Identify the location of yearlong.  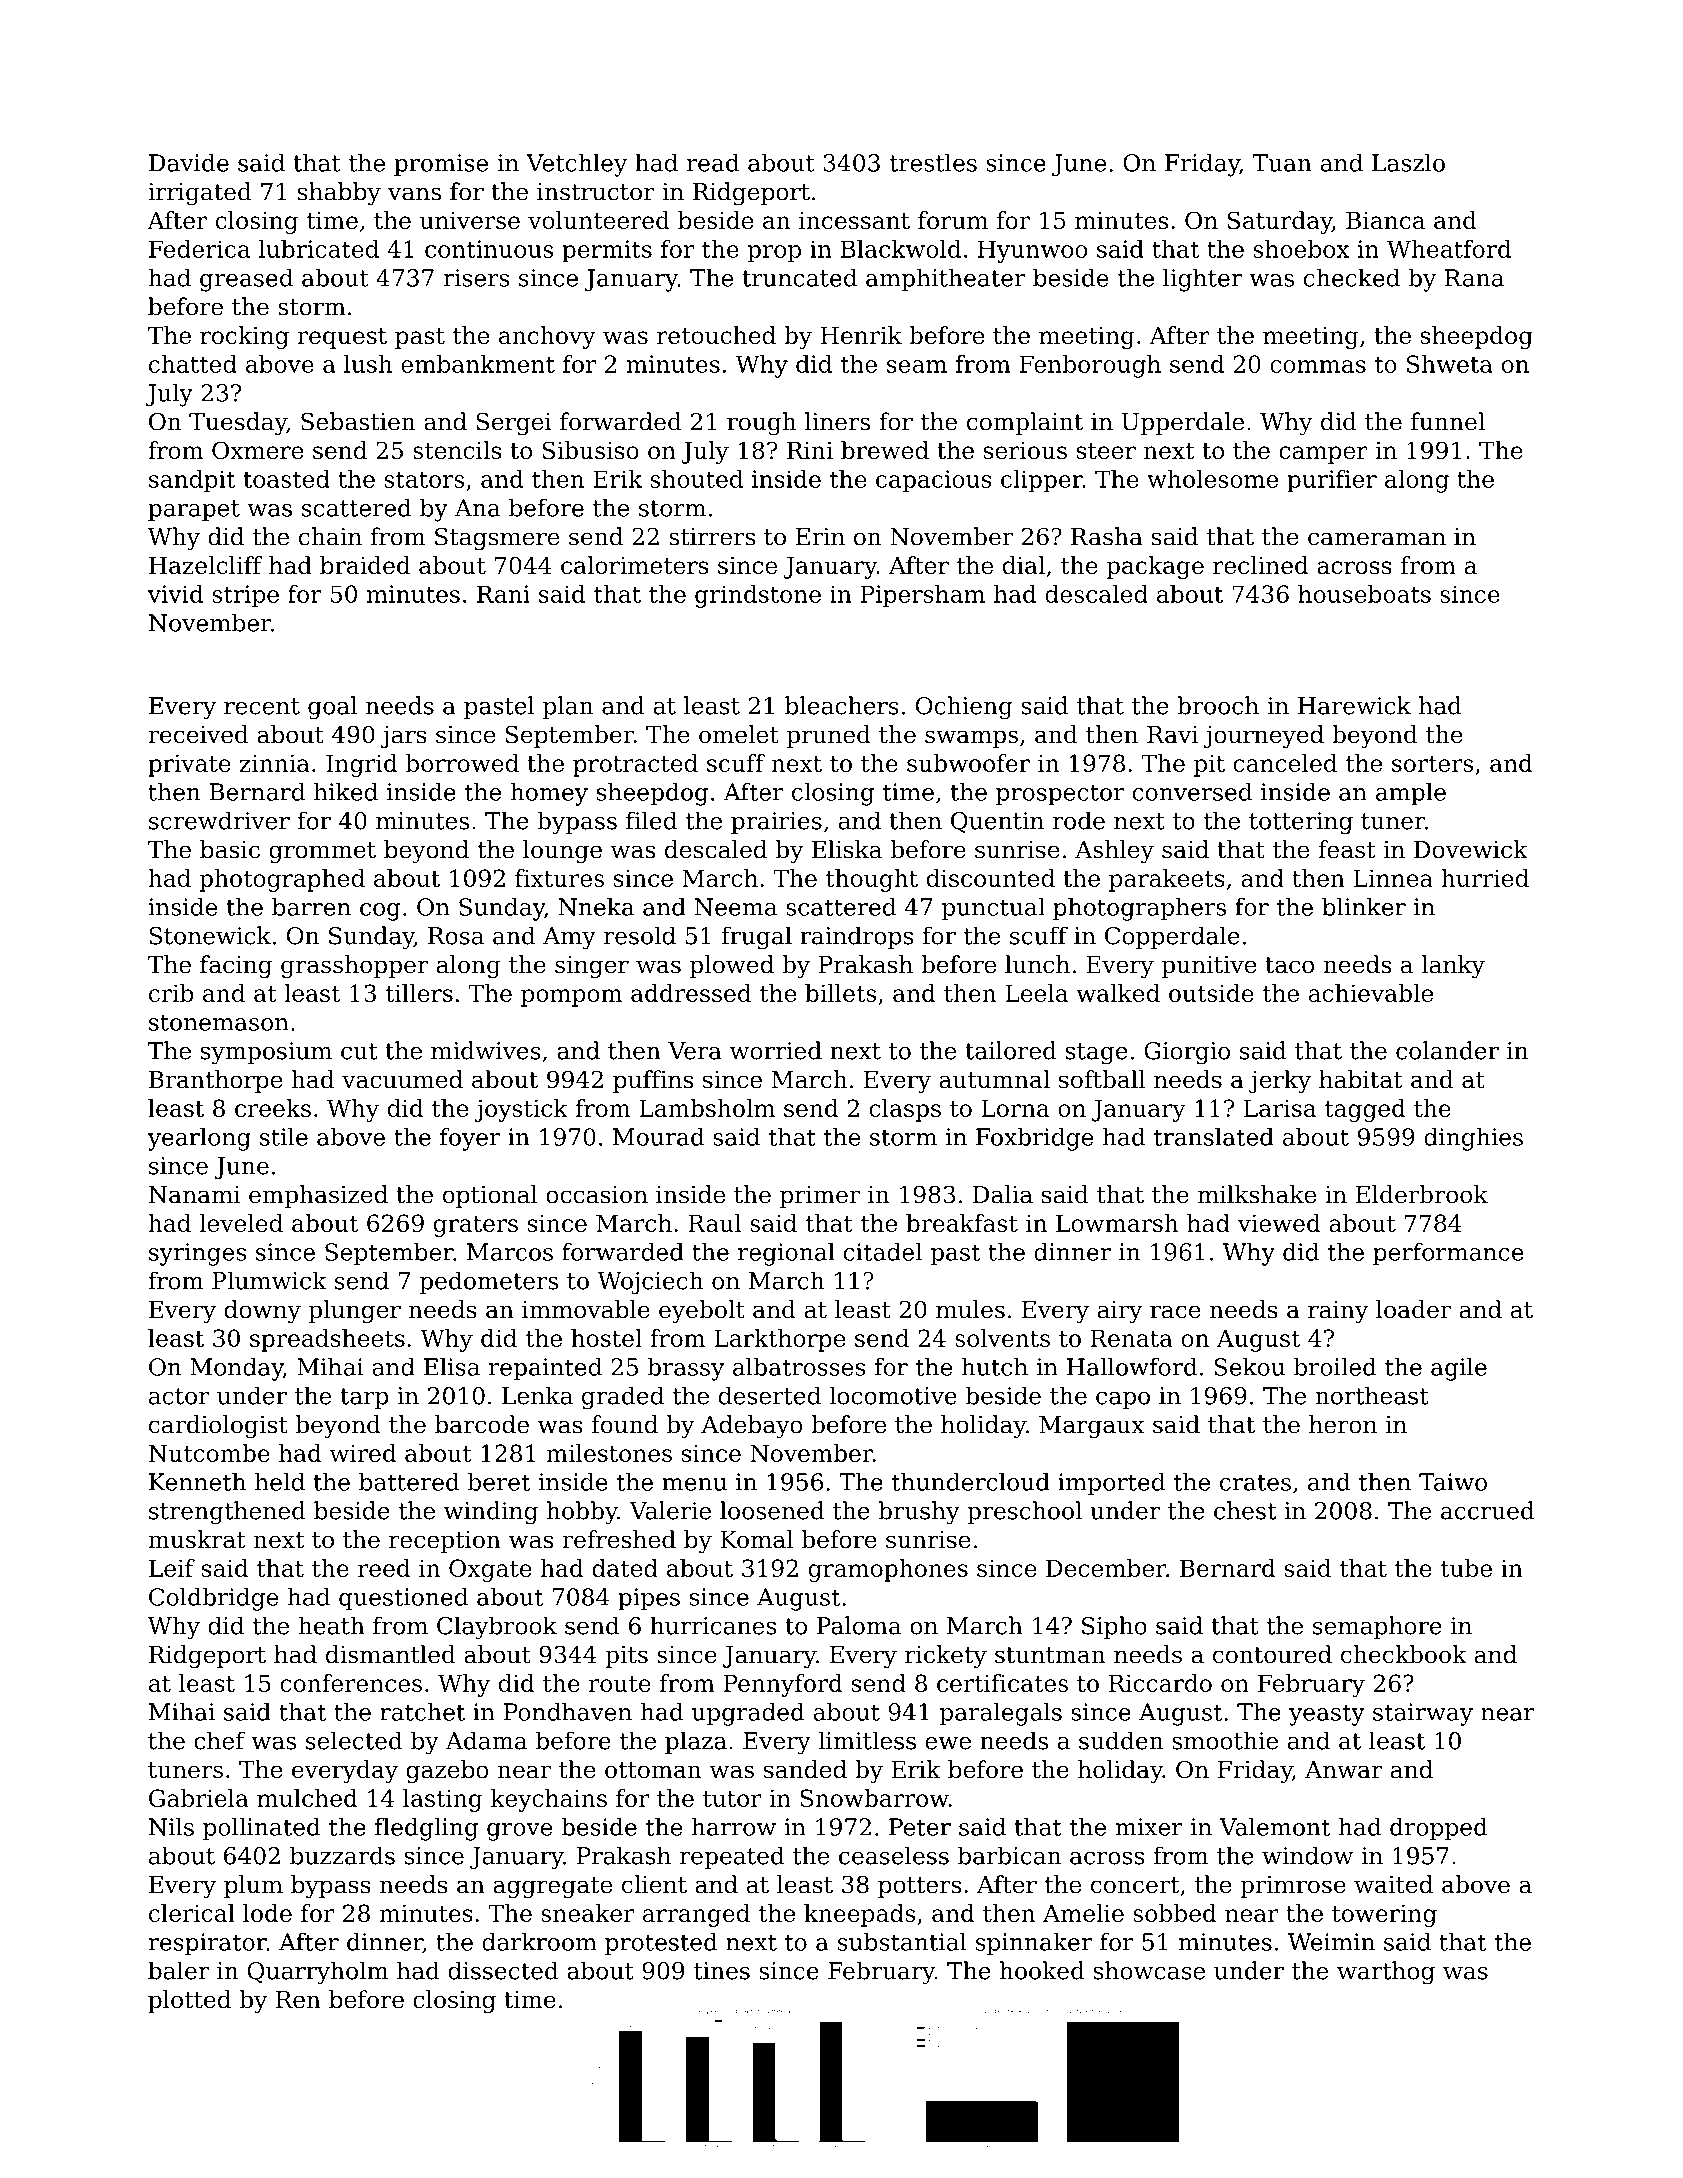
(199, 1139).
